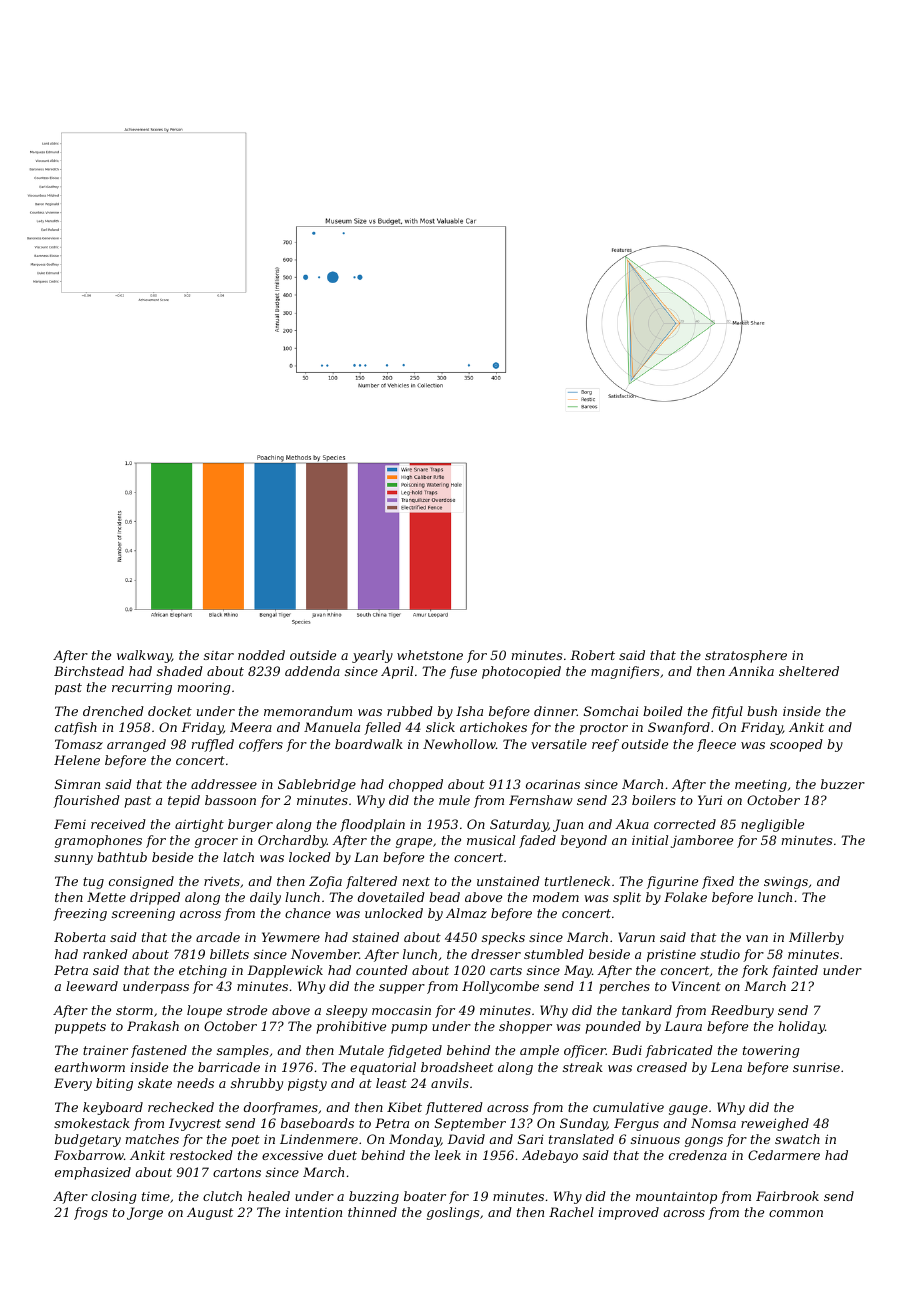 Image resolution: width=924 pixels, height=1308 pixels. I want to click on Almaz, so click(466, 913).
